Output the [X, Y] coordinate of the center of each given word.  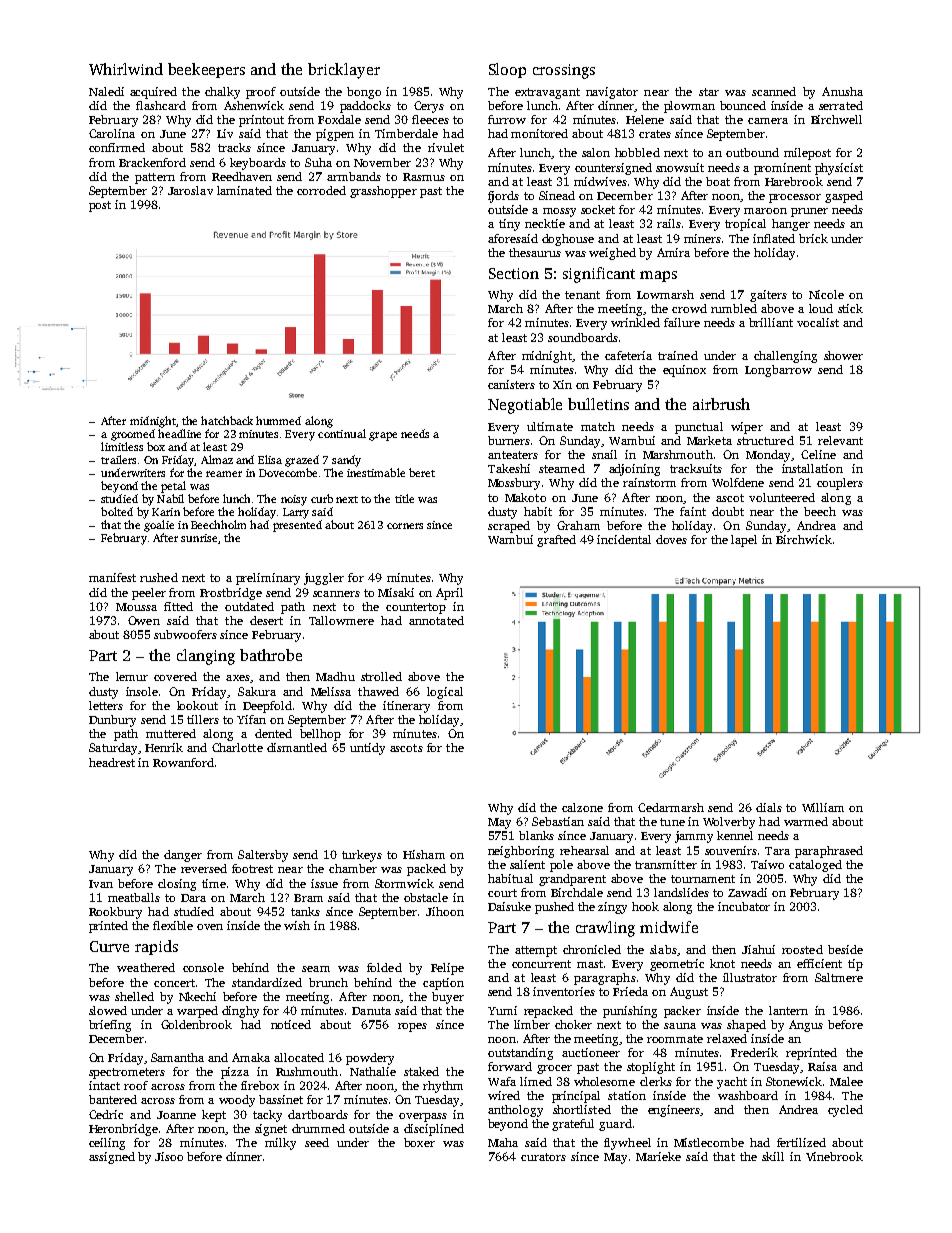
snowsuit [680, 167]
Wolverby [729, 823]
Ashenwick [254, 105]
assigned [112, 1158]
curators [543, 1157]
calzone [582, 807]
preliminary [268, 579]
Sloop [507, 70]
